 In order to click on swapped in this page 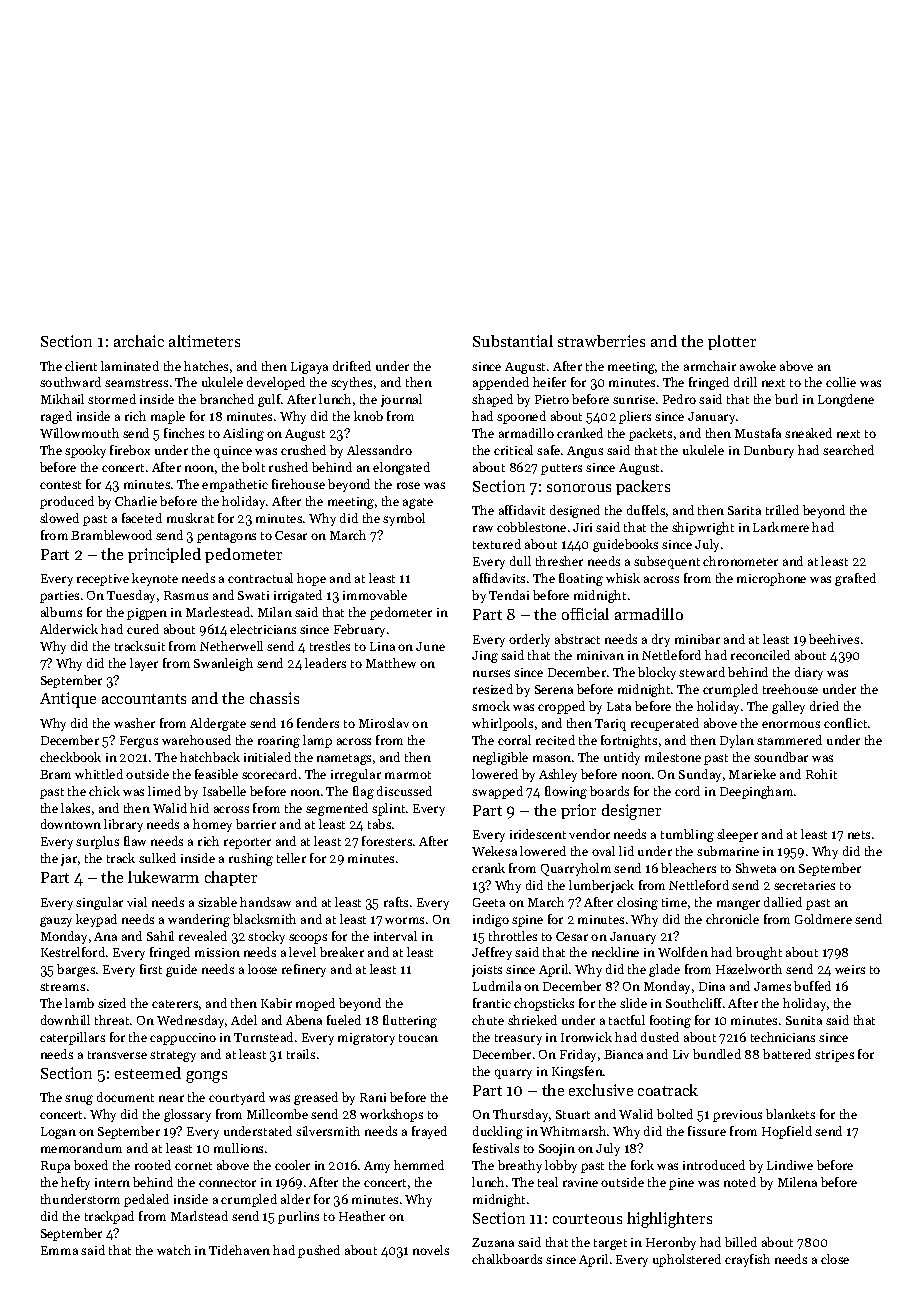, I will do `click(497, 792)`.
